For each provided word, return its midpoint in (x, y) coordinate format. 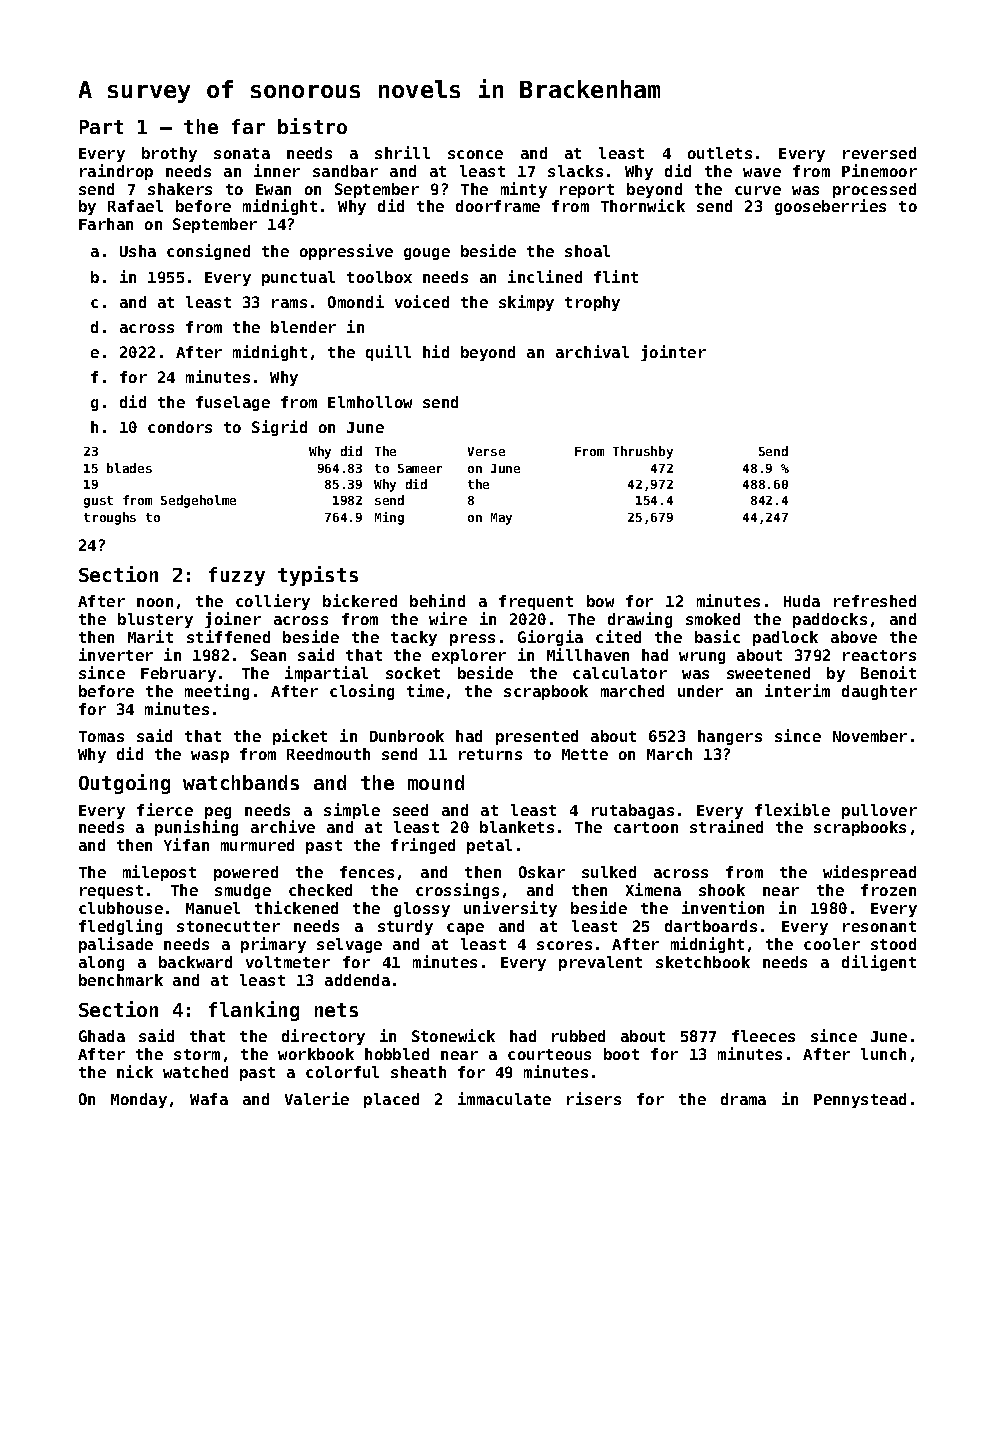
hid (436, 351)
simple (352, 811)
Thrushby (643, 452)
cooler (832, 944)
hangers (730, 737)
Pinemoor (879, 170)
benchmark (121, 980)
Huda (802, 601)
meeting (217, 692)
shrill (402, 152)
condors (180, 427)
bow (600, 601)
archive (283, 826)
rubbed (578, 1036)
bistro (312, 126)
